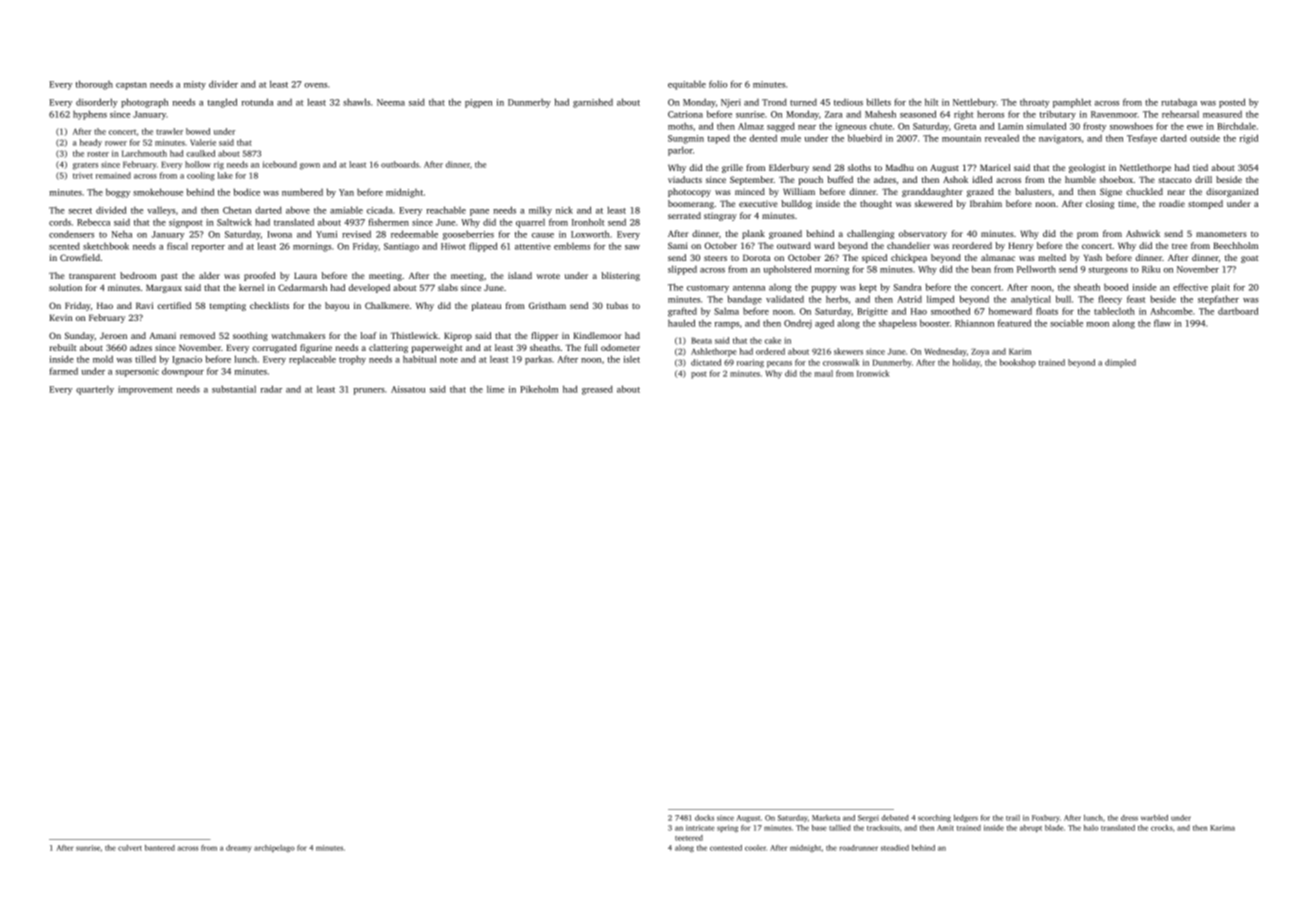 This screenshot has height=924, width=1308. What do you see at coordinates (823, 373) in the screenshot?
I see `maul` at bounding box center [823, 373].
